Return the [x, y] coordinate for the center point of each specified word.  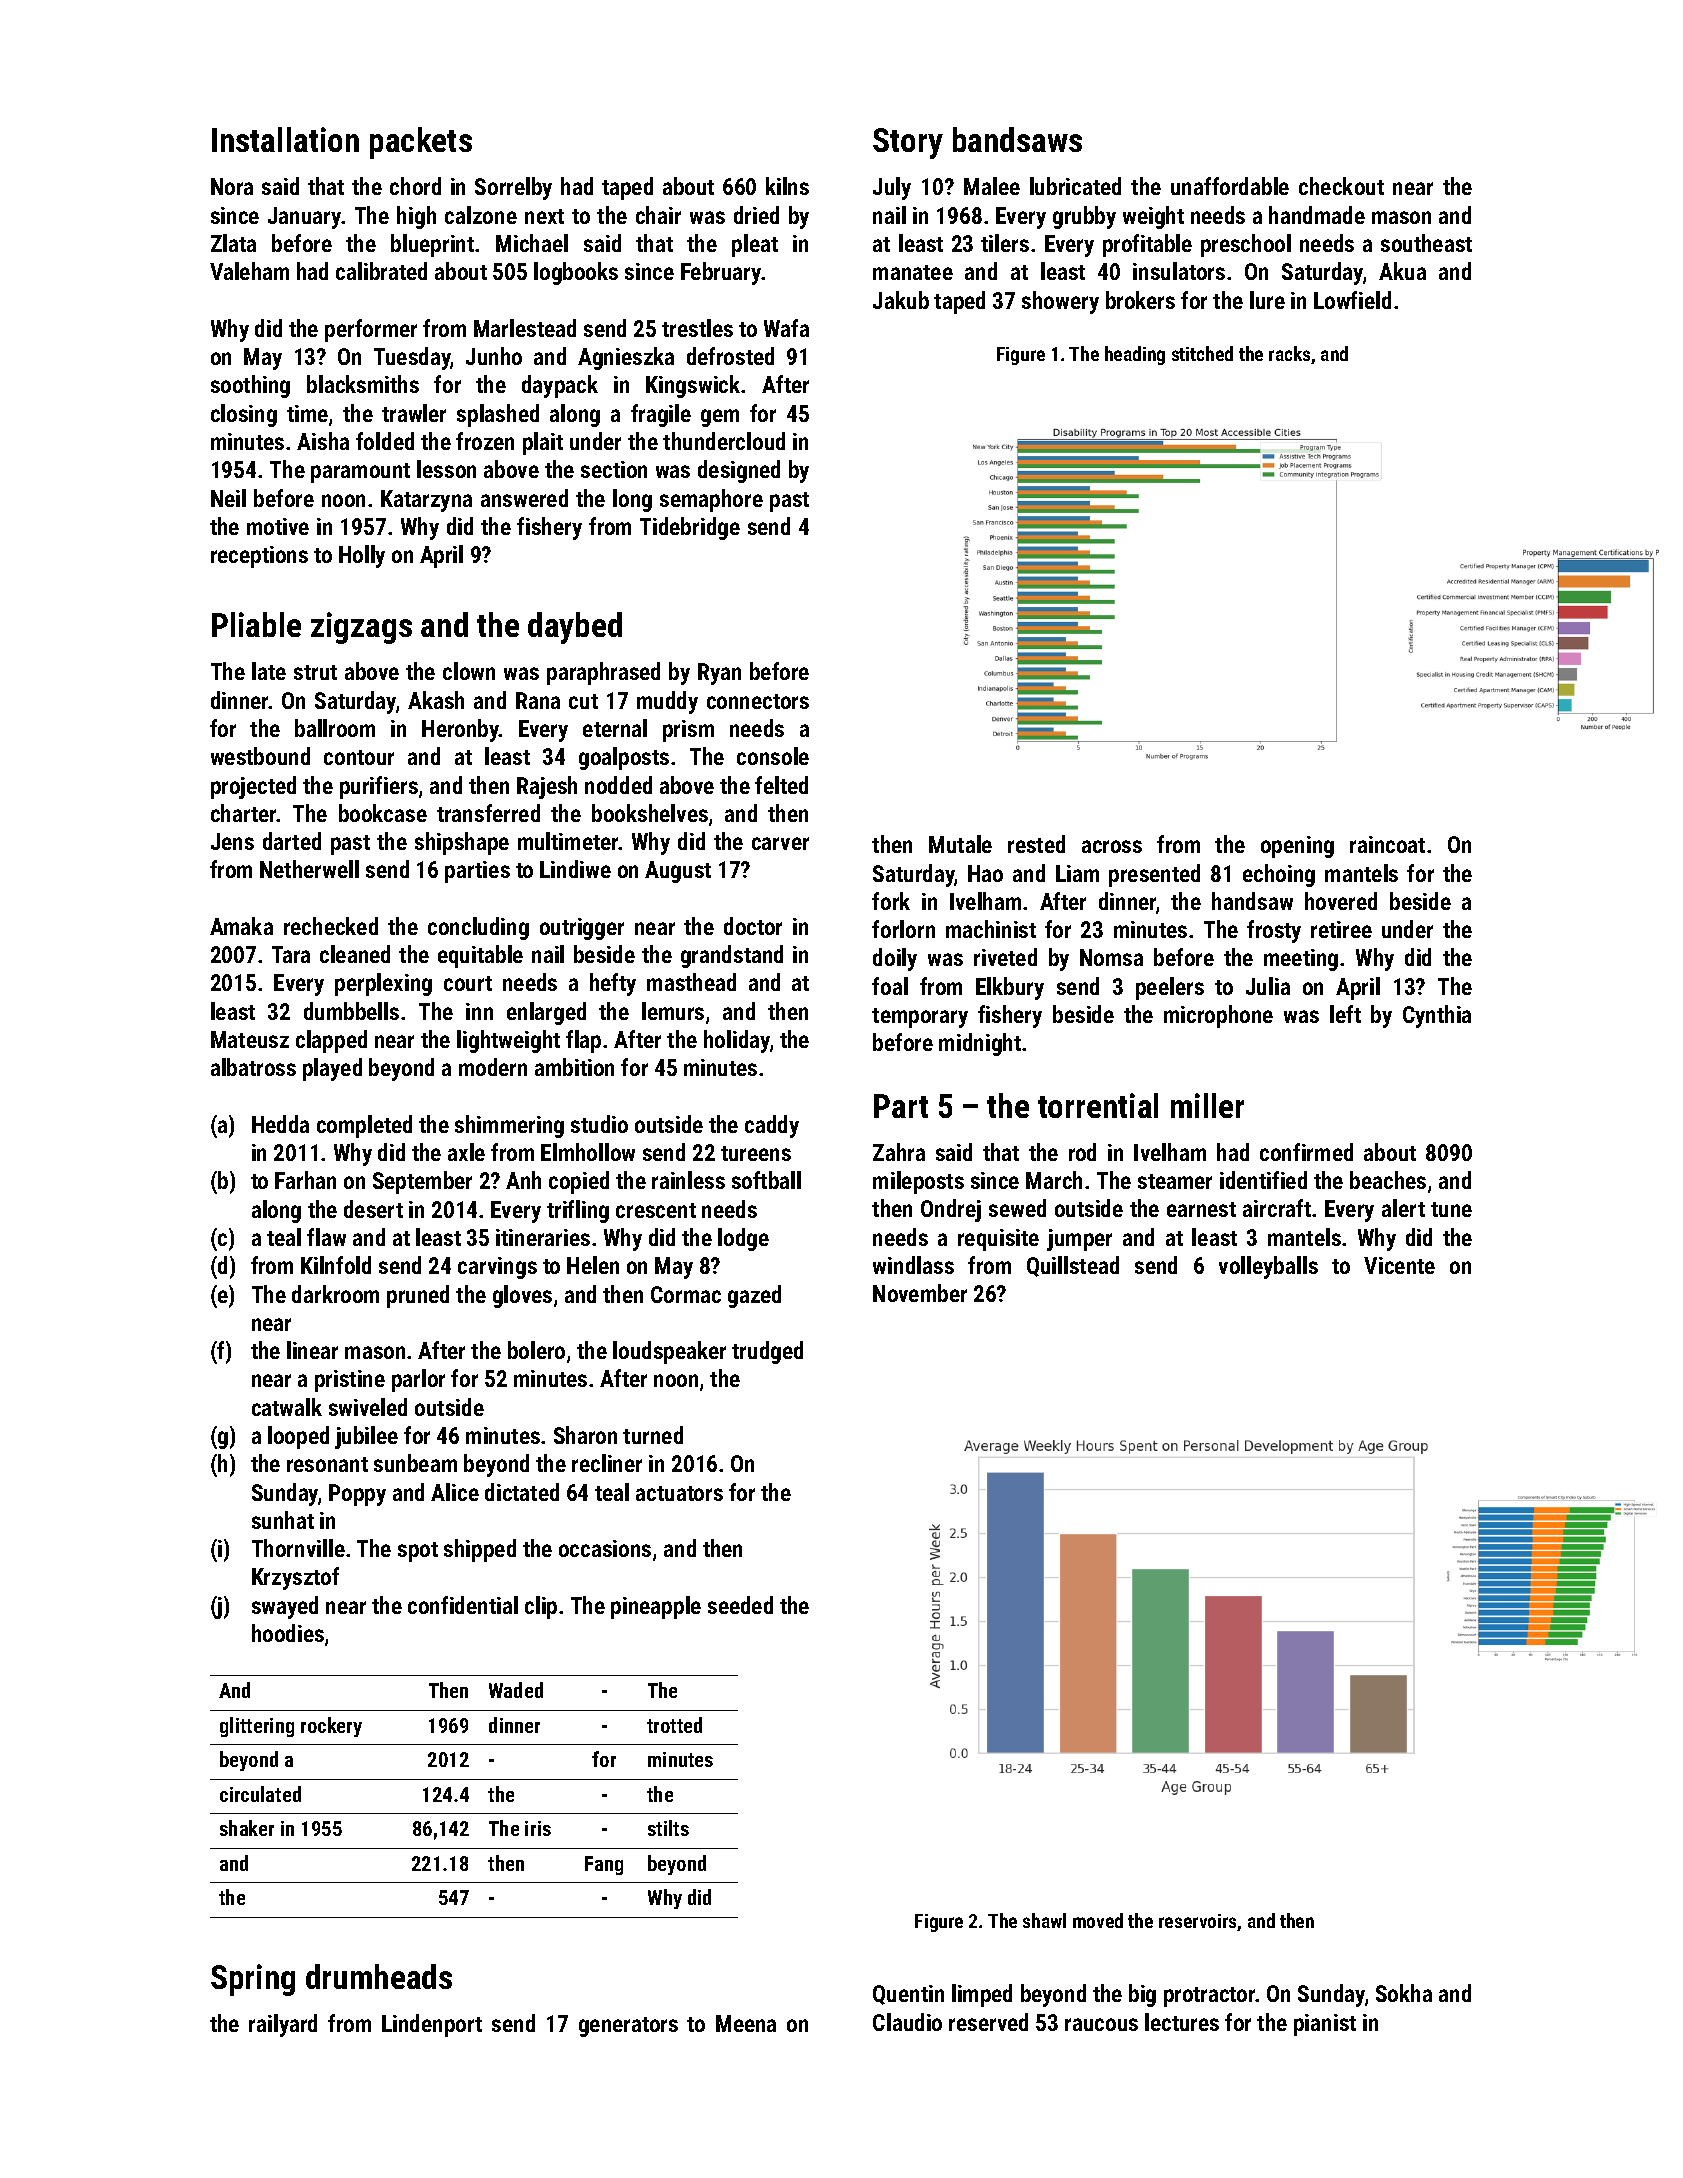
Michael [532, 243]
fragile [661, 415]
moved [1098, 1920]
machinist [991, 929]
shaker [247, 1828]
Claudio [907, 2022]
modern [493, 1067]
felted [781, 785]
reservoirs [1198, 1922]
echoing [1279, 875]
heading [1135, 355]
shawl [1044, 1920]
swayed [285, 1607]
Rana [538, 700]
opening [1297, 847]
